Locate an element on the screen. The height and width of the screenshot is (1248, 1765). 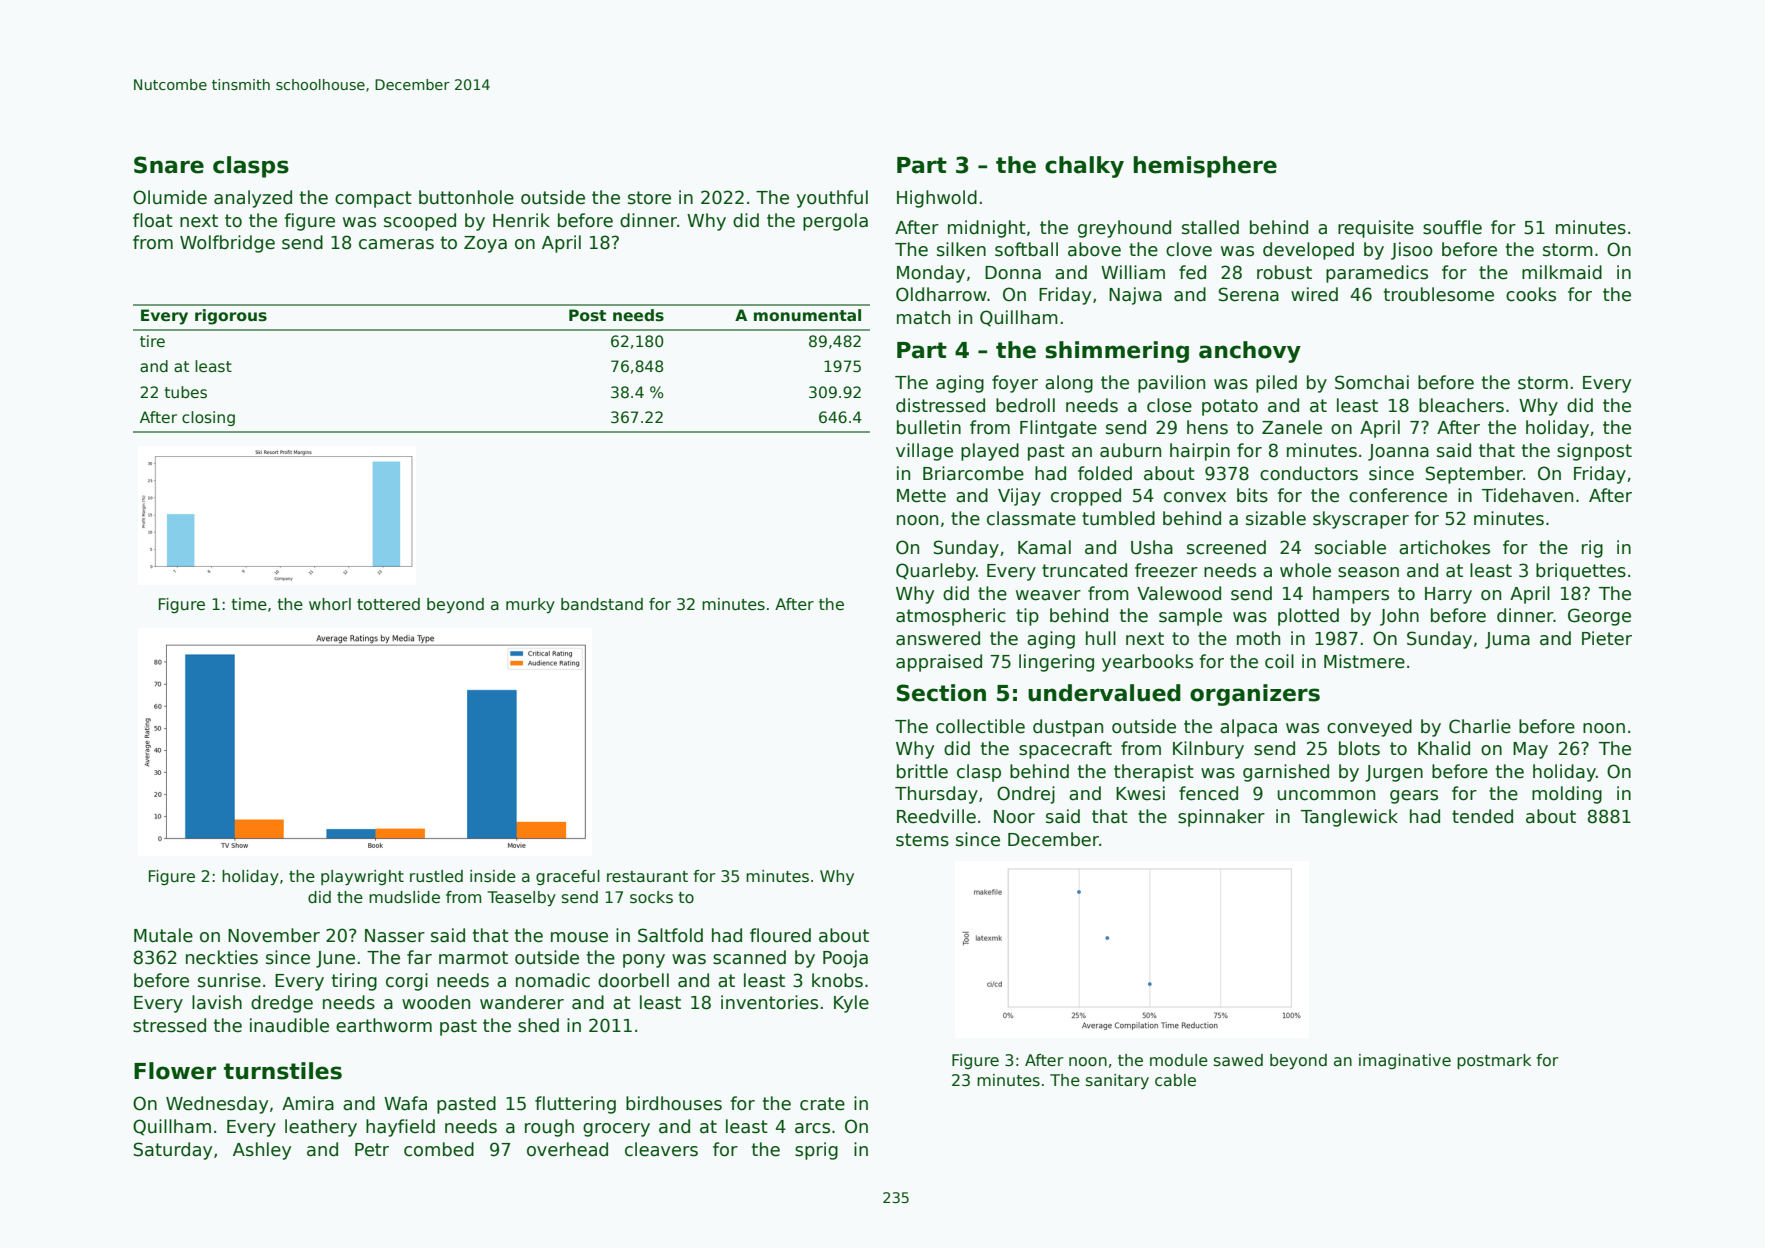
youthful is located at coordinates (832, 199).
